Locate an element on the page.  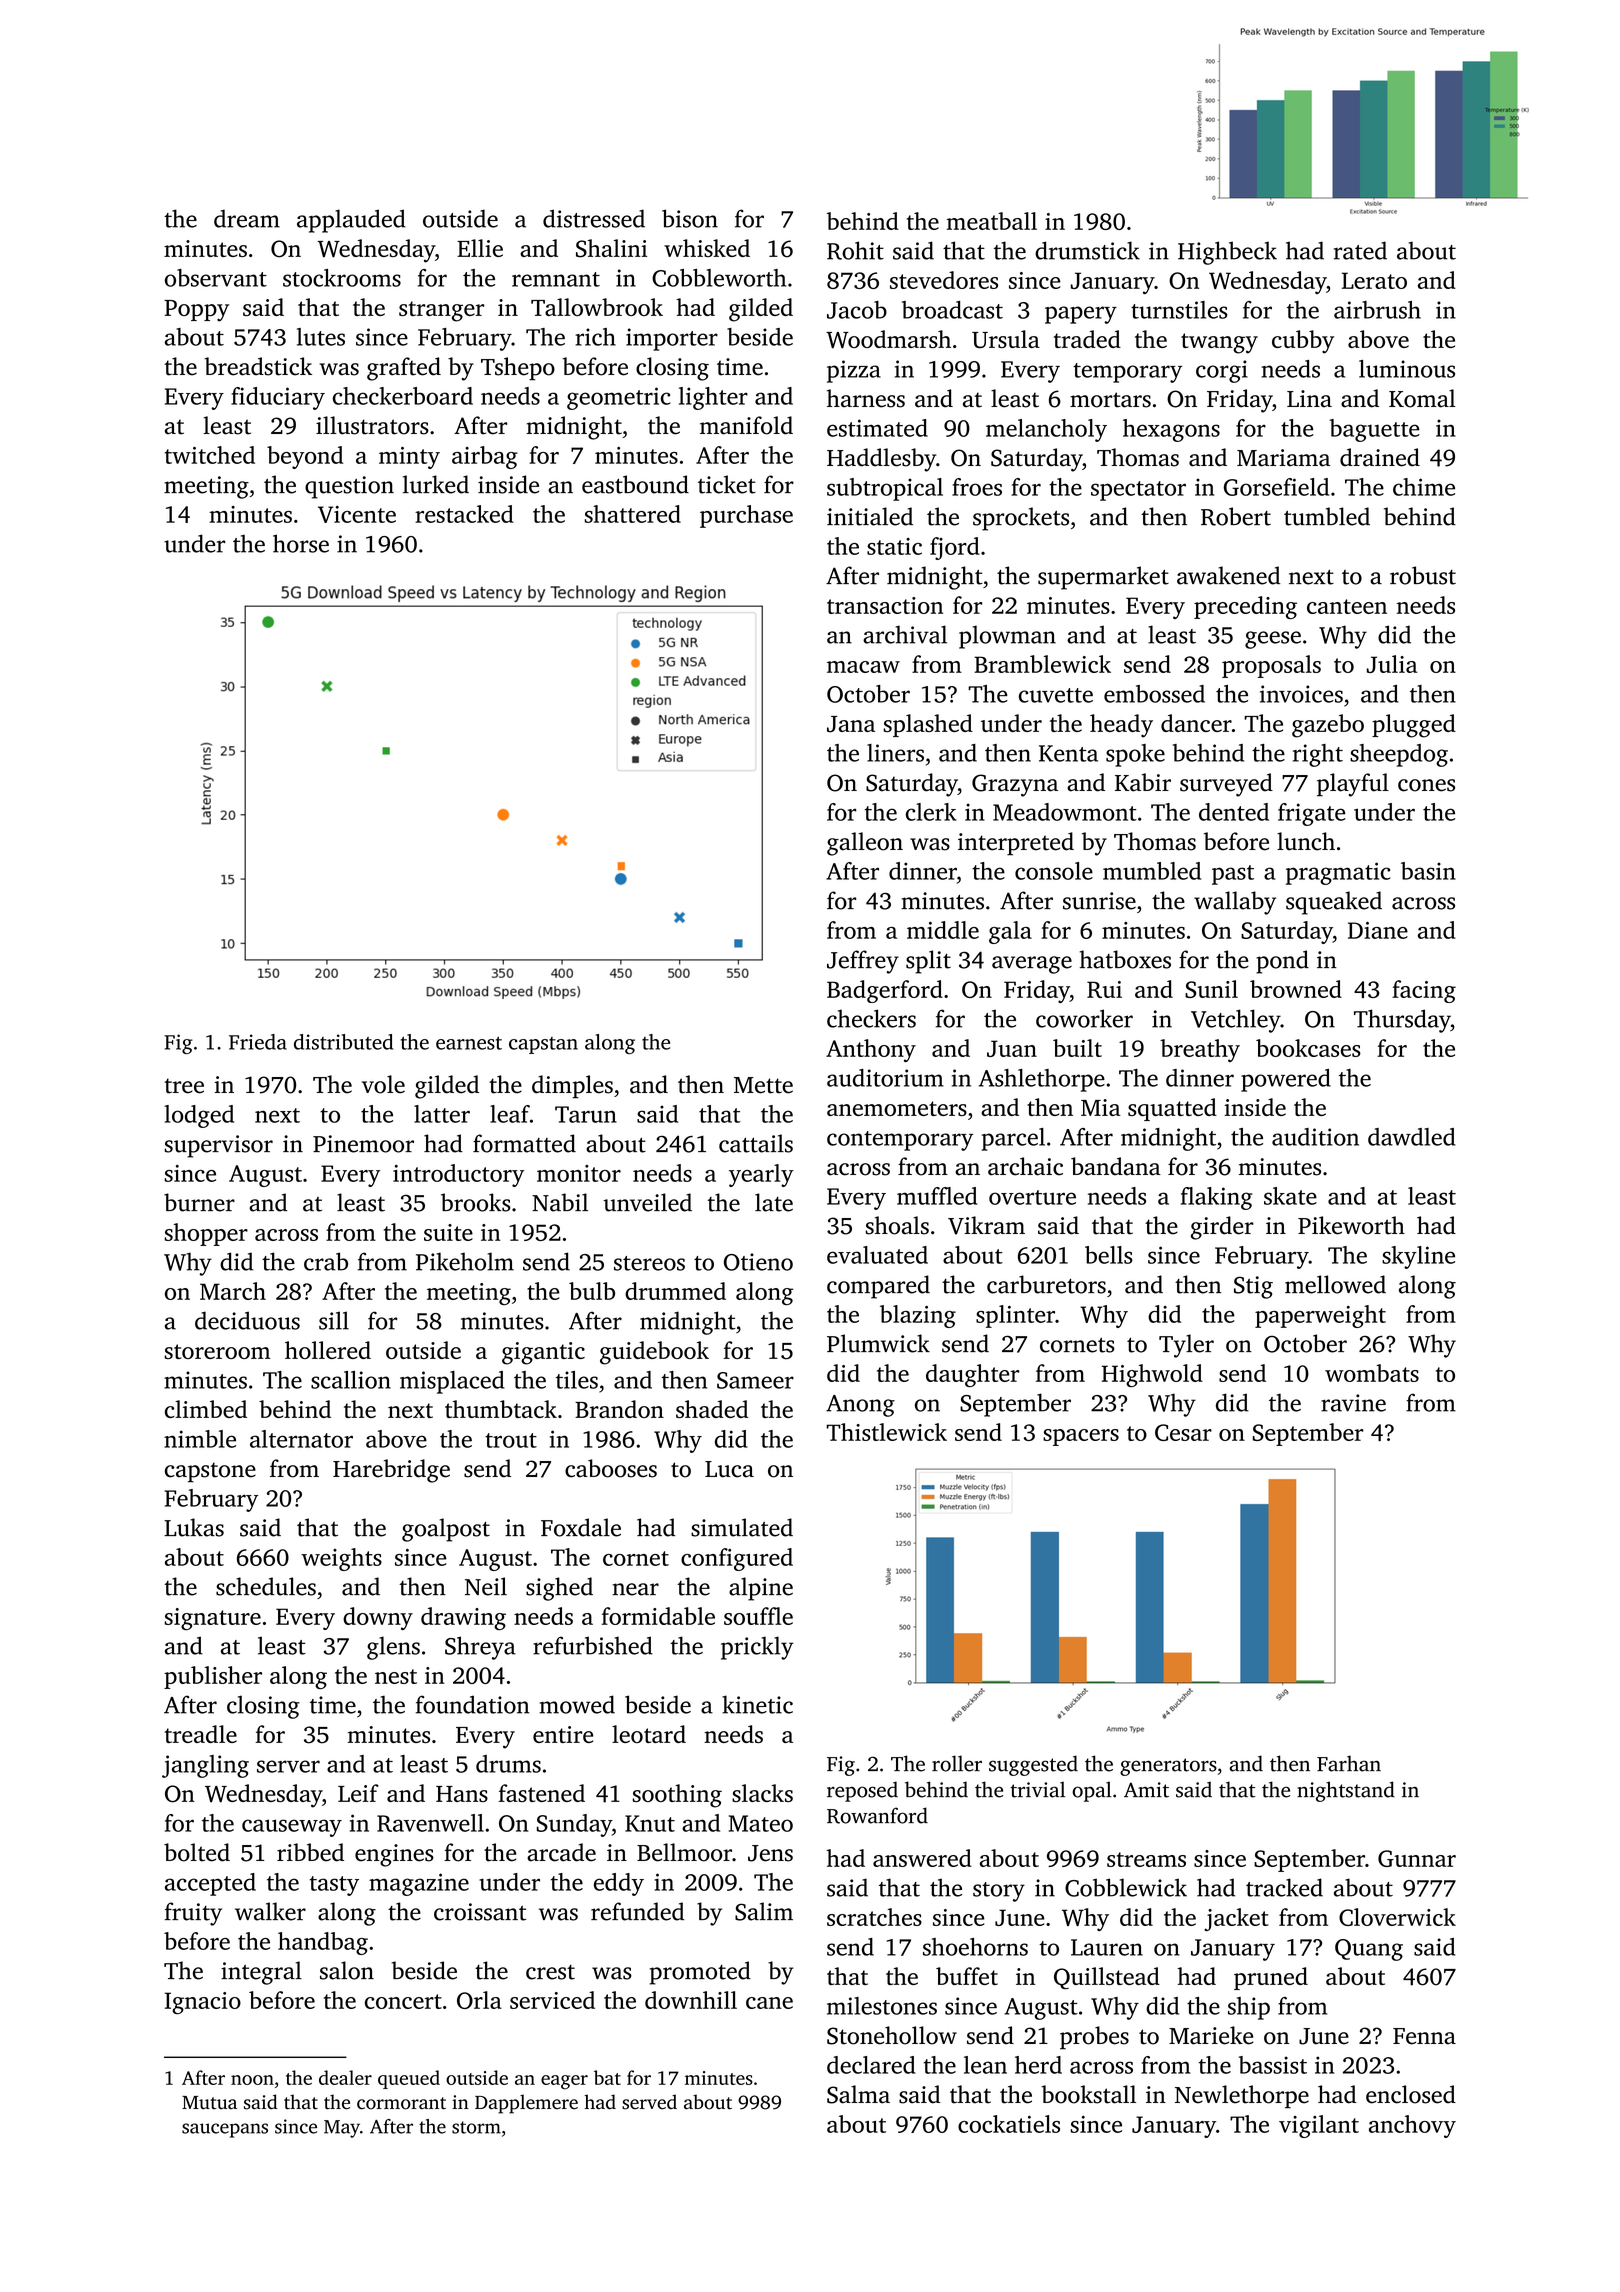
downhill is located at coordinates (691, 2000).
